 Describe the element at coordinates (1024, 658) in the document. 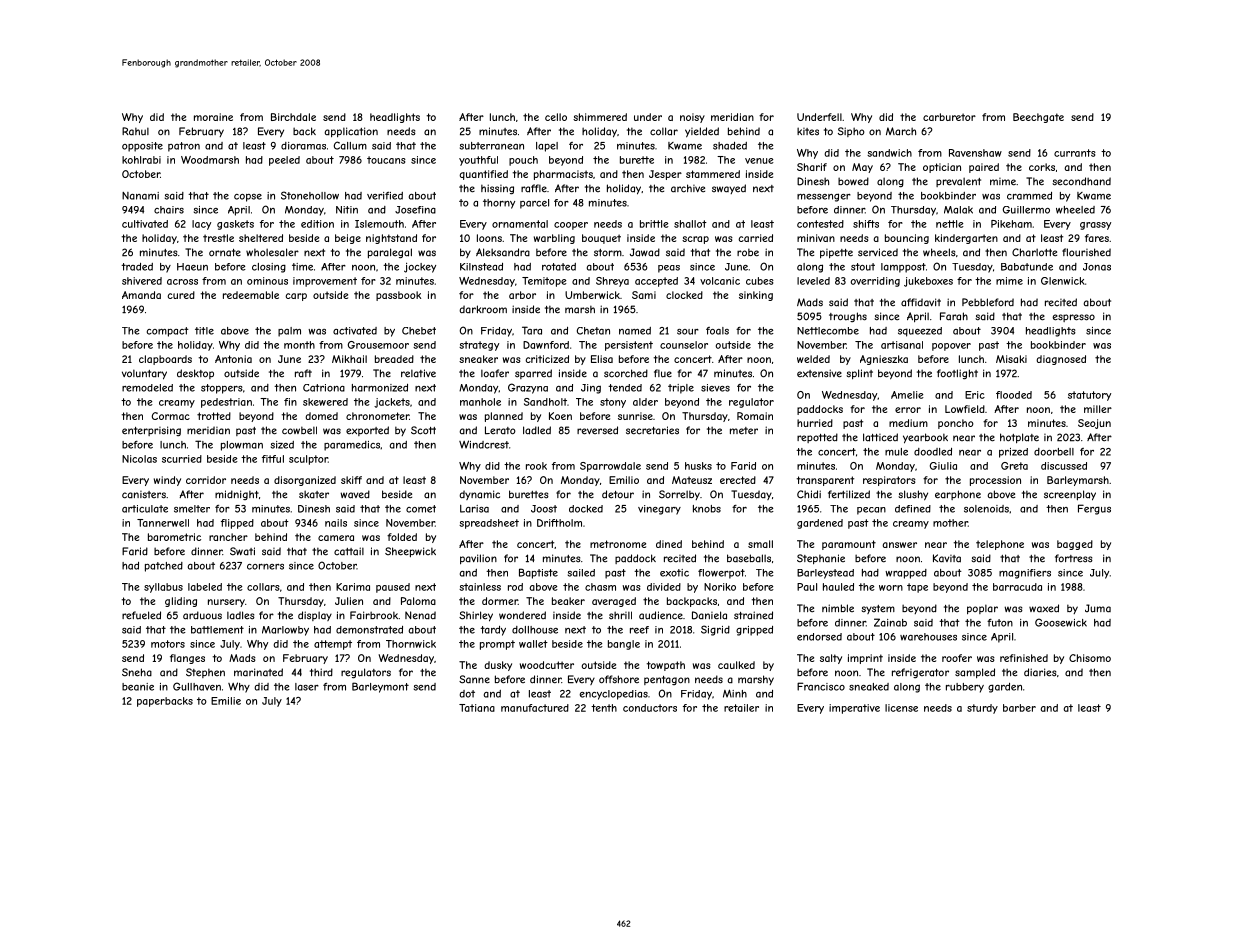

I see `refinished` at that location.
